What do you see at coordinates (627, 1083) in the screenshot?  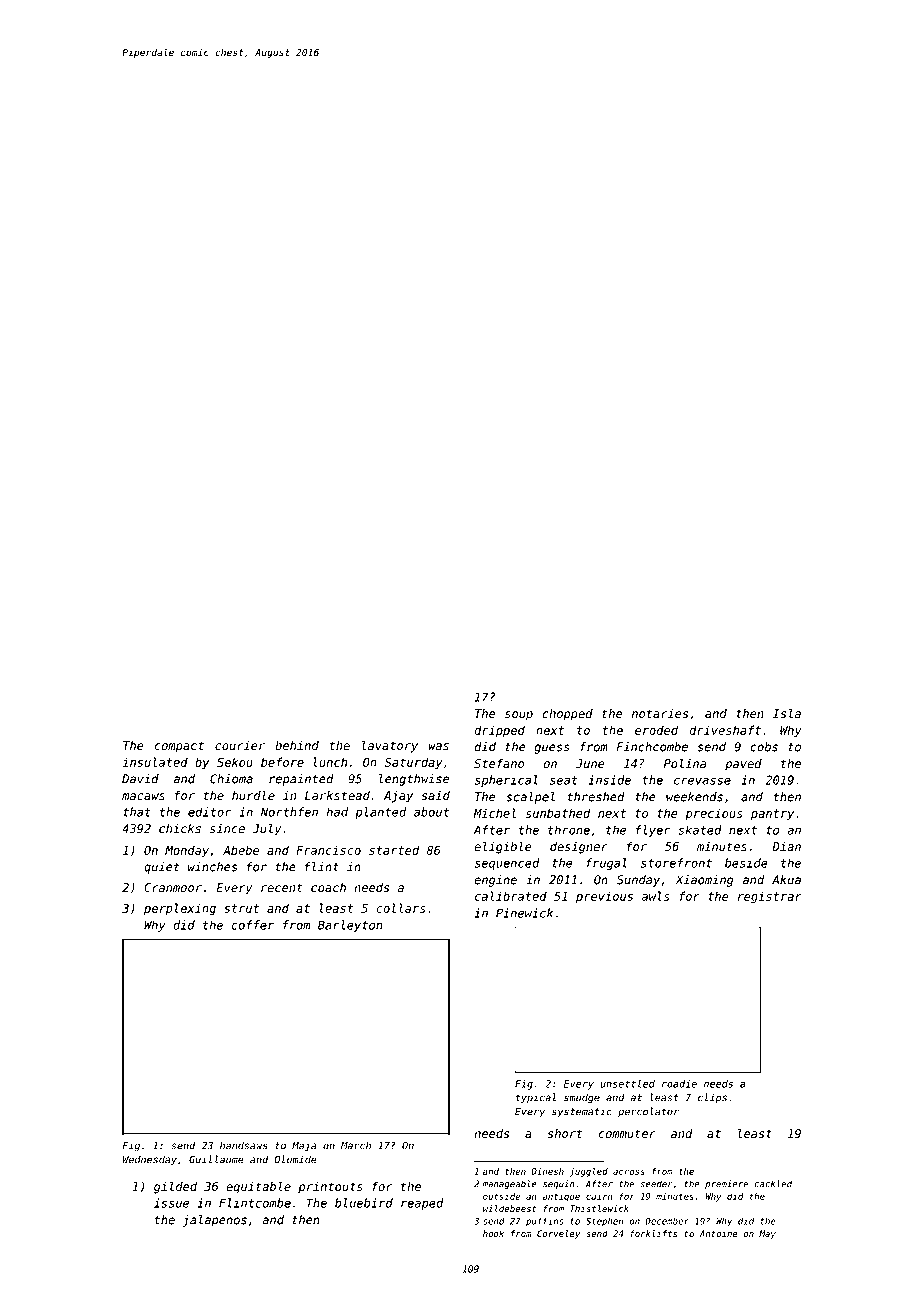 I see `unsettled` at bounding box center [627, 1083].
